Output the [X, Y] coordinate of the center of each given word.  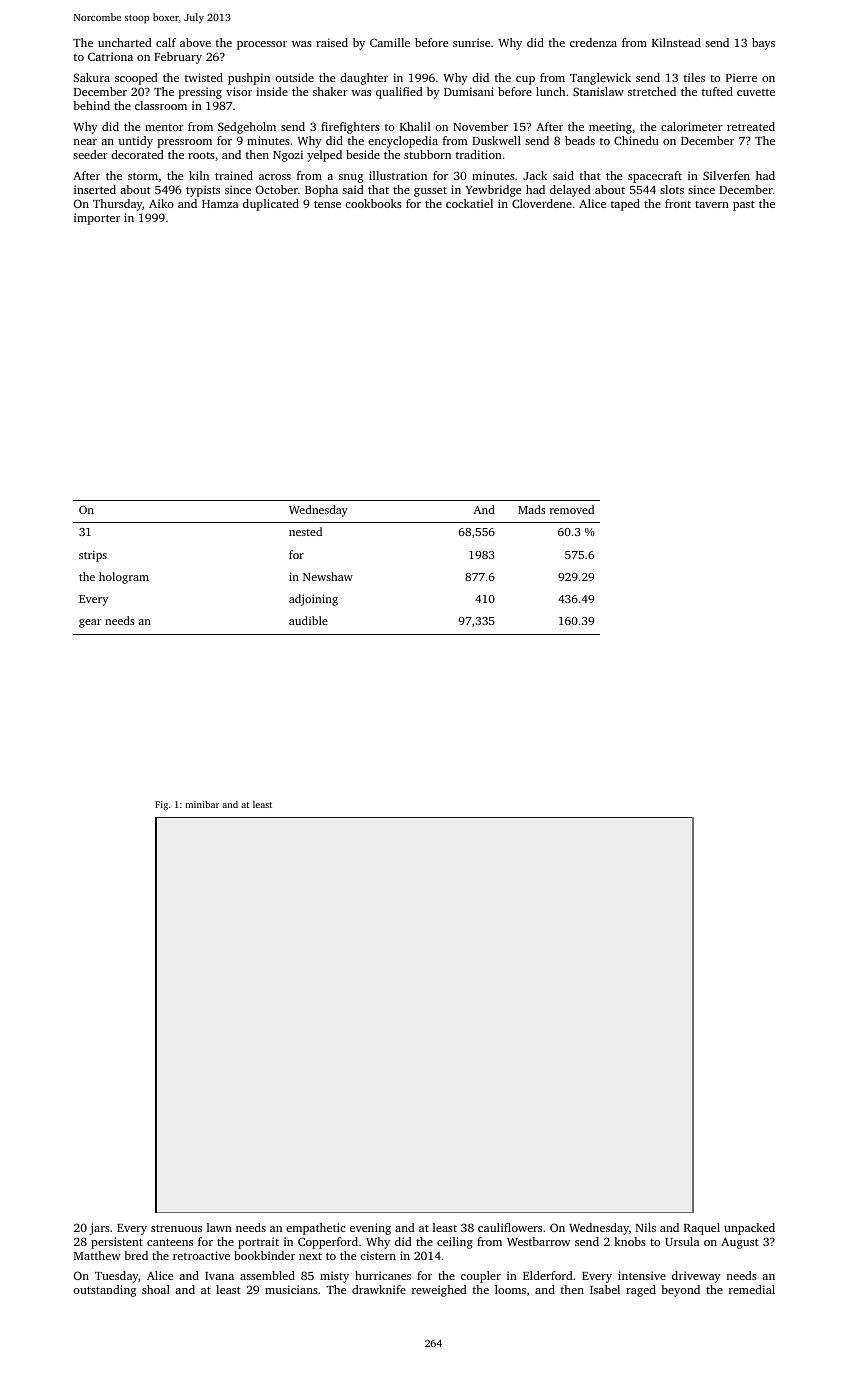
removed [572, 509]
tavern [712, 204]
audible [308, 620]
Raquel [702, 1229]
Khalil [415, 126]
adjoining [313, 600]
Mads [532, 509]
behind [91, 105]
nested [305, 531]
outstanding [104, 1291]
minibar [202, 804]
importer [97, 219]
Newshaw [328, 576]
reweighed [439, 1291]
